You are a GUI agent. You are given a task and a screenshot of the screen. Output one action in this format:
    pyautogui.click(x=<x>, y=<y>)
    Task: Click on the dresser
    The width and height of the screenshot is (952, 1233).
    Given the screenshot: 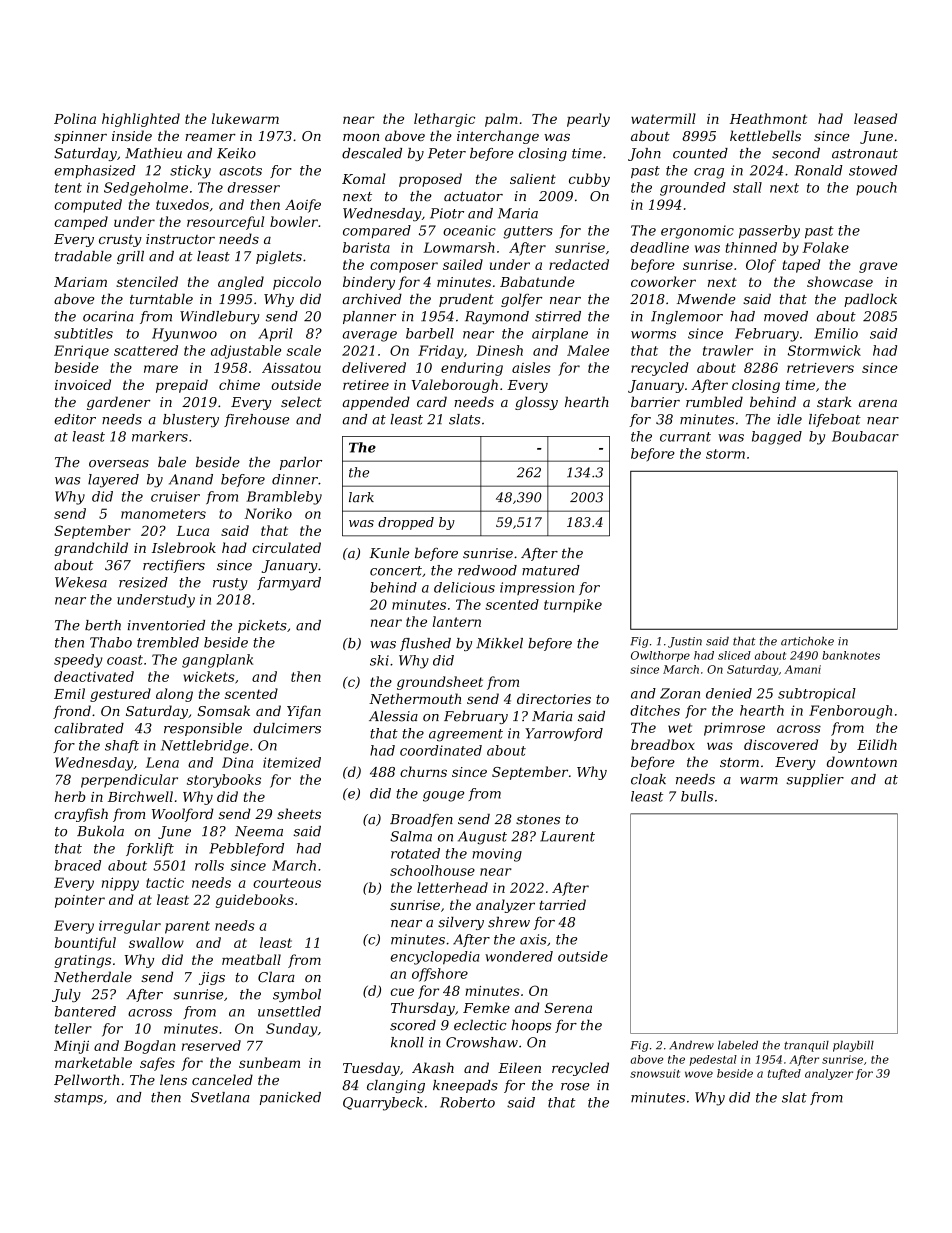 What is the action you would take?
    pyautogui.click(x=254, y=187)
